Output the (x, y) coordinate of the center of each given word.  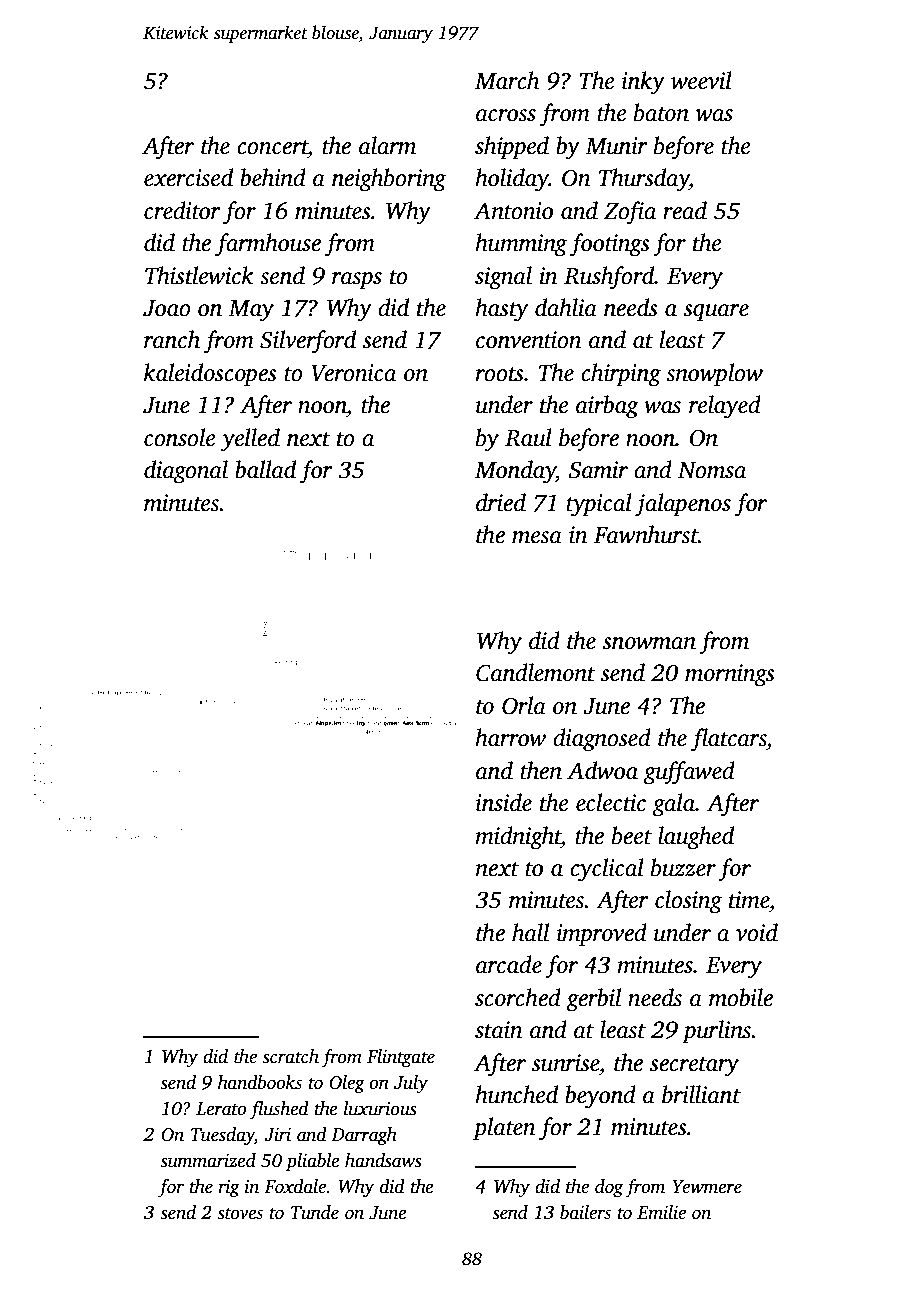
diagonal (186, 472)
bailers (585, 1212)
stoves (240, 1214)
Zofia (630, 213)
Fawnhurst (646, 534)
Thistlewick (199, 275)
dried (501, 502)
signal (503, 278)
